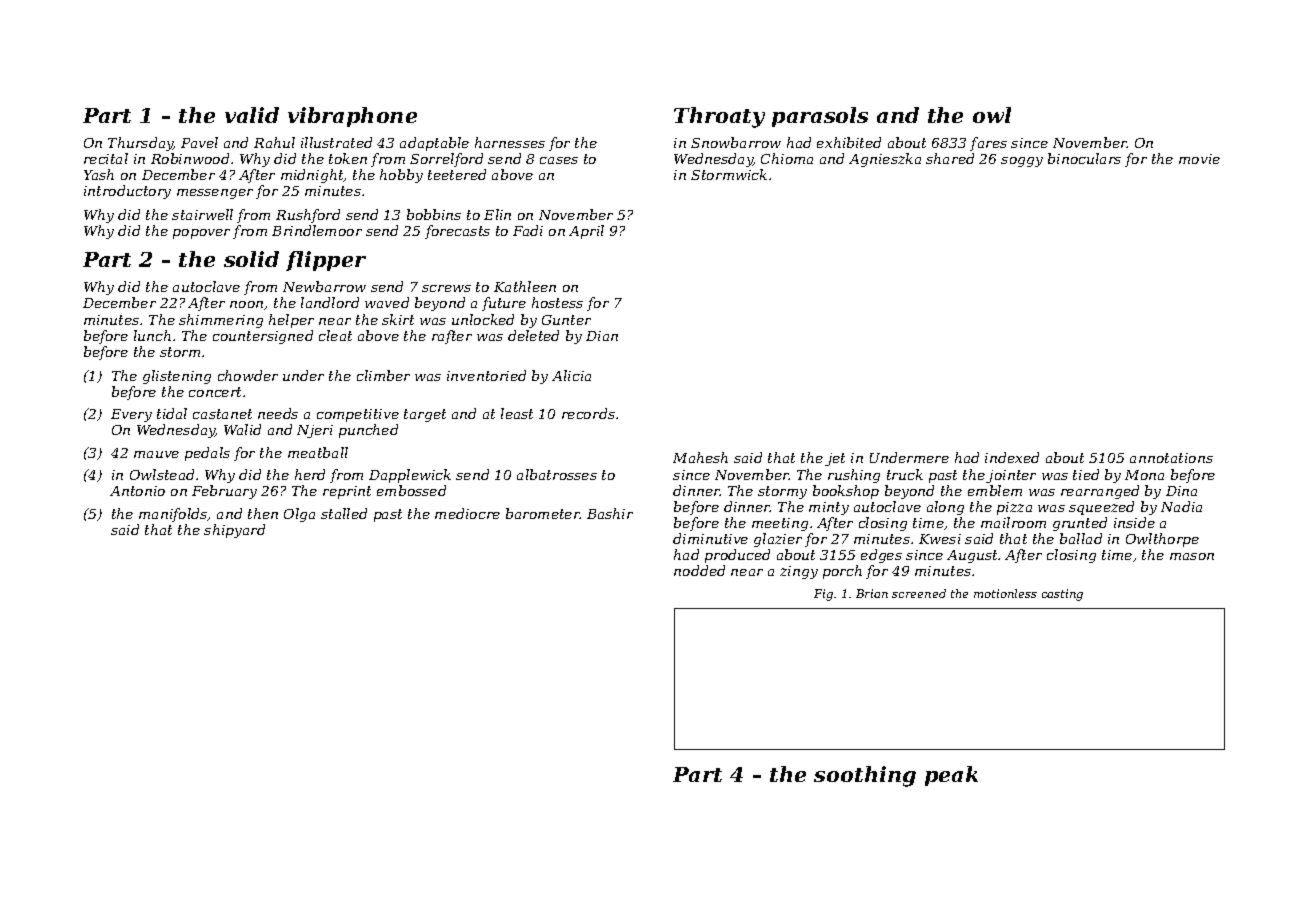  What do you see at coordinates (940, 539) in the page?
I see `Kwesi` at bounding box center [940, 539].
